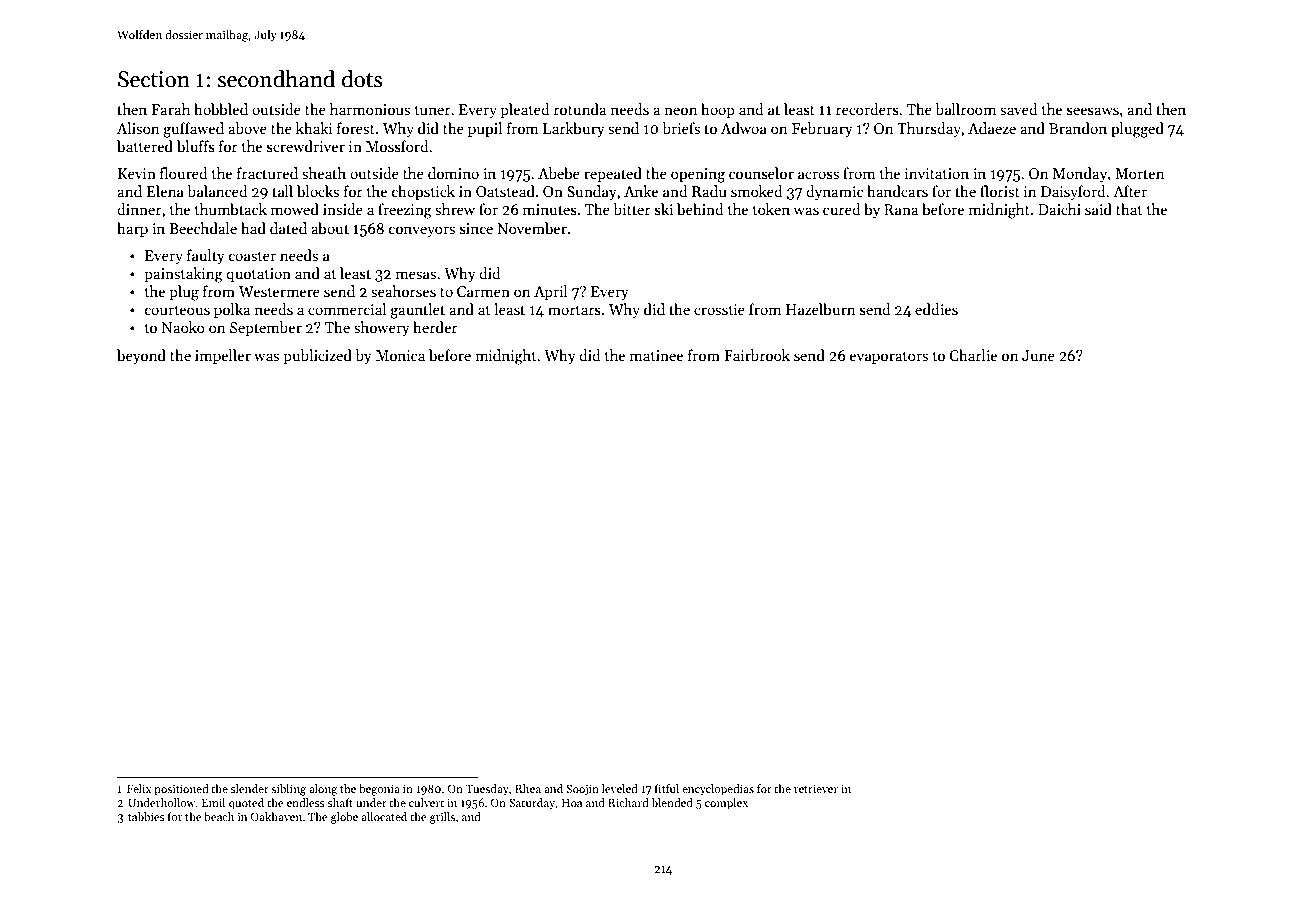 The height and width of the image is (924, 1308). What do you see at coordinates (992, 128) in the image?
I see `Adaeze` at bounding box center [992, 128].
